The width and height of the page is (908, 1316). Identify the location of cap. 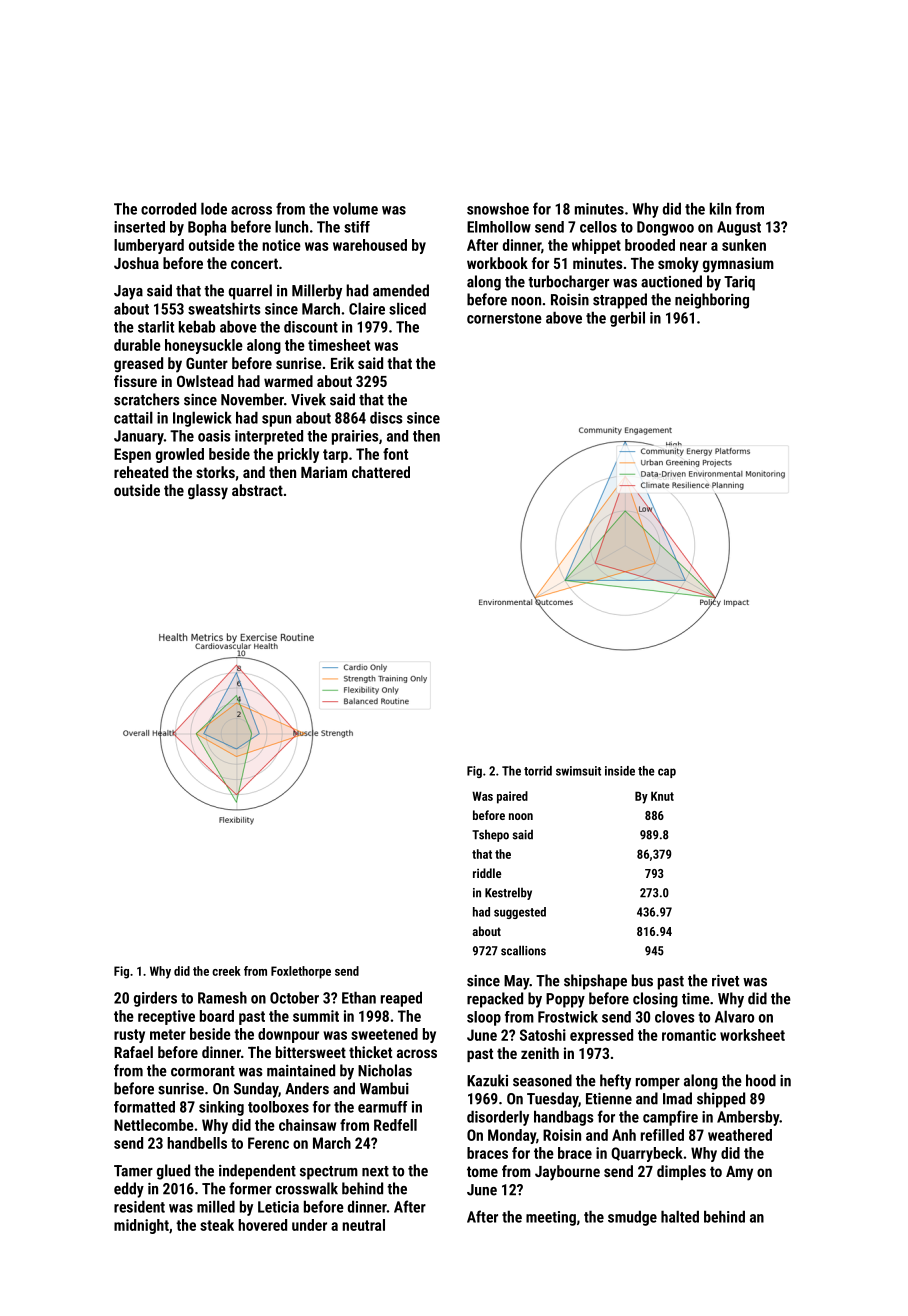
(667, 773).
